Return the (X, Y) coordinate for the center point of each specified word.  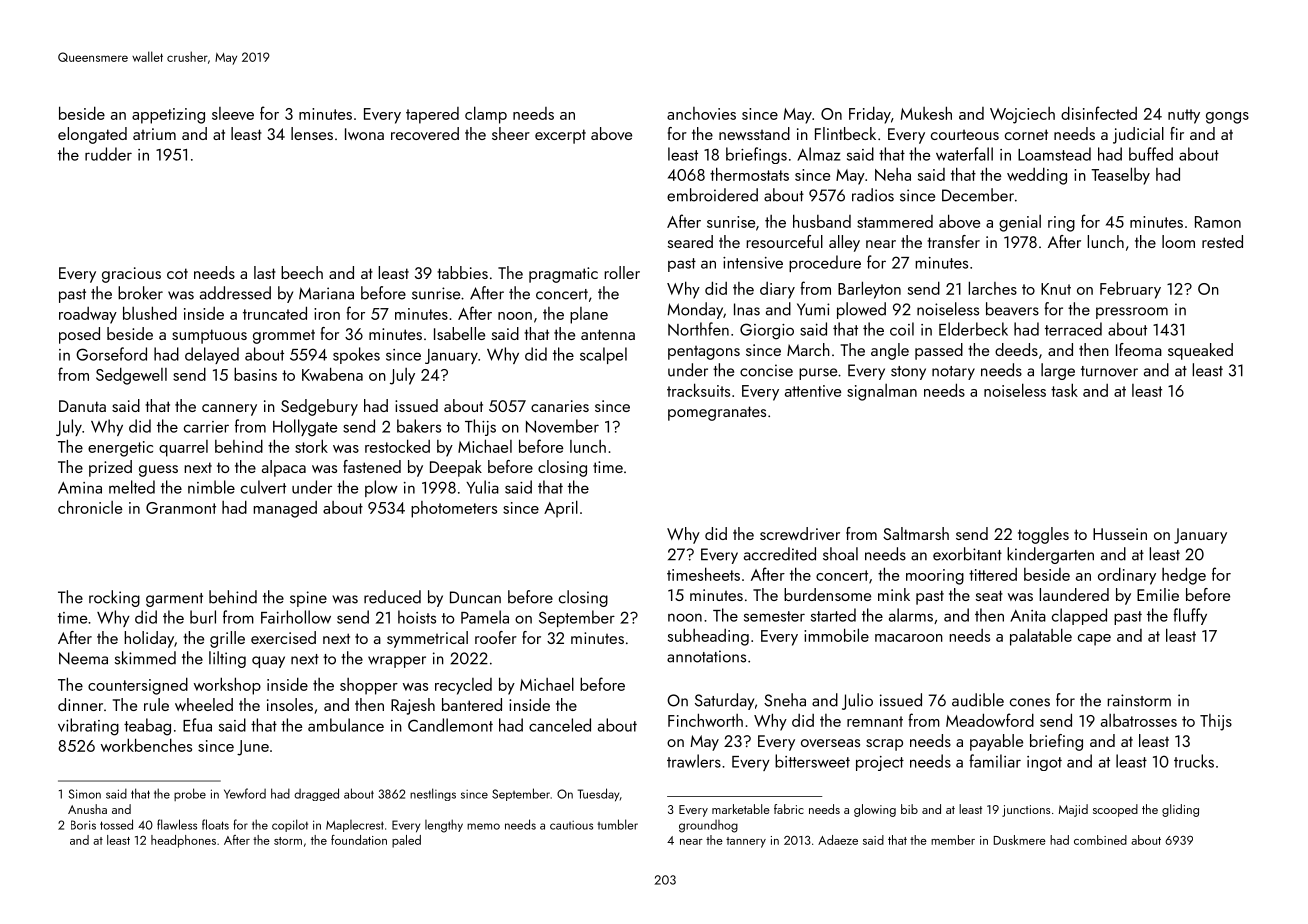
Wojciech (1022, 115)
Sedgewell (131, 376)
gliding (1180, 810)
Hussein (1120, 534)
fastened (372, 466)
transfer (953, 241)
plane (589, 315)
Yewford (245, 793)
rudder (108, 154)
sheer (511, 133)
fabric (789, 809)
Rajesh (413, 706)
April (561, 509)
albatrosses (1139, 720)
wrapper (397, 662)
